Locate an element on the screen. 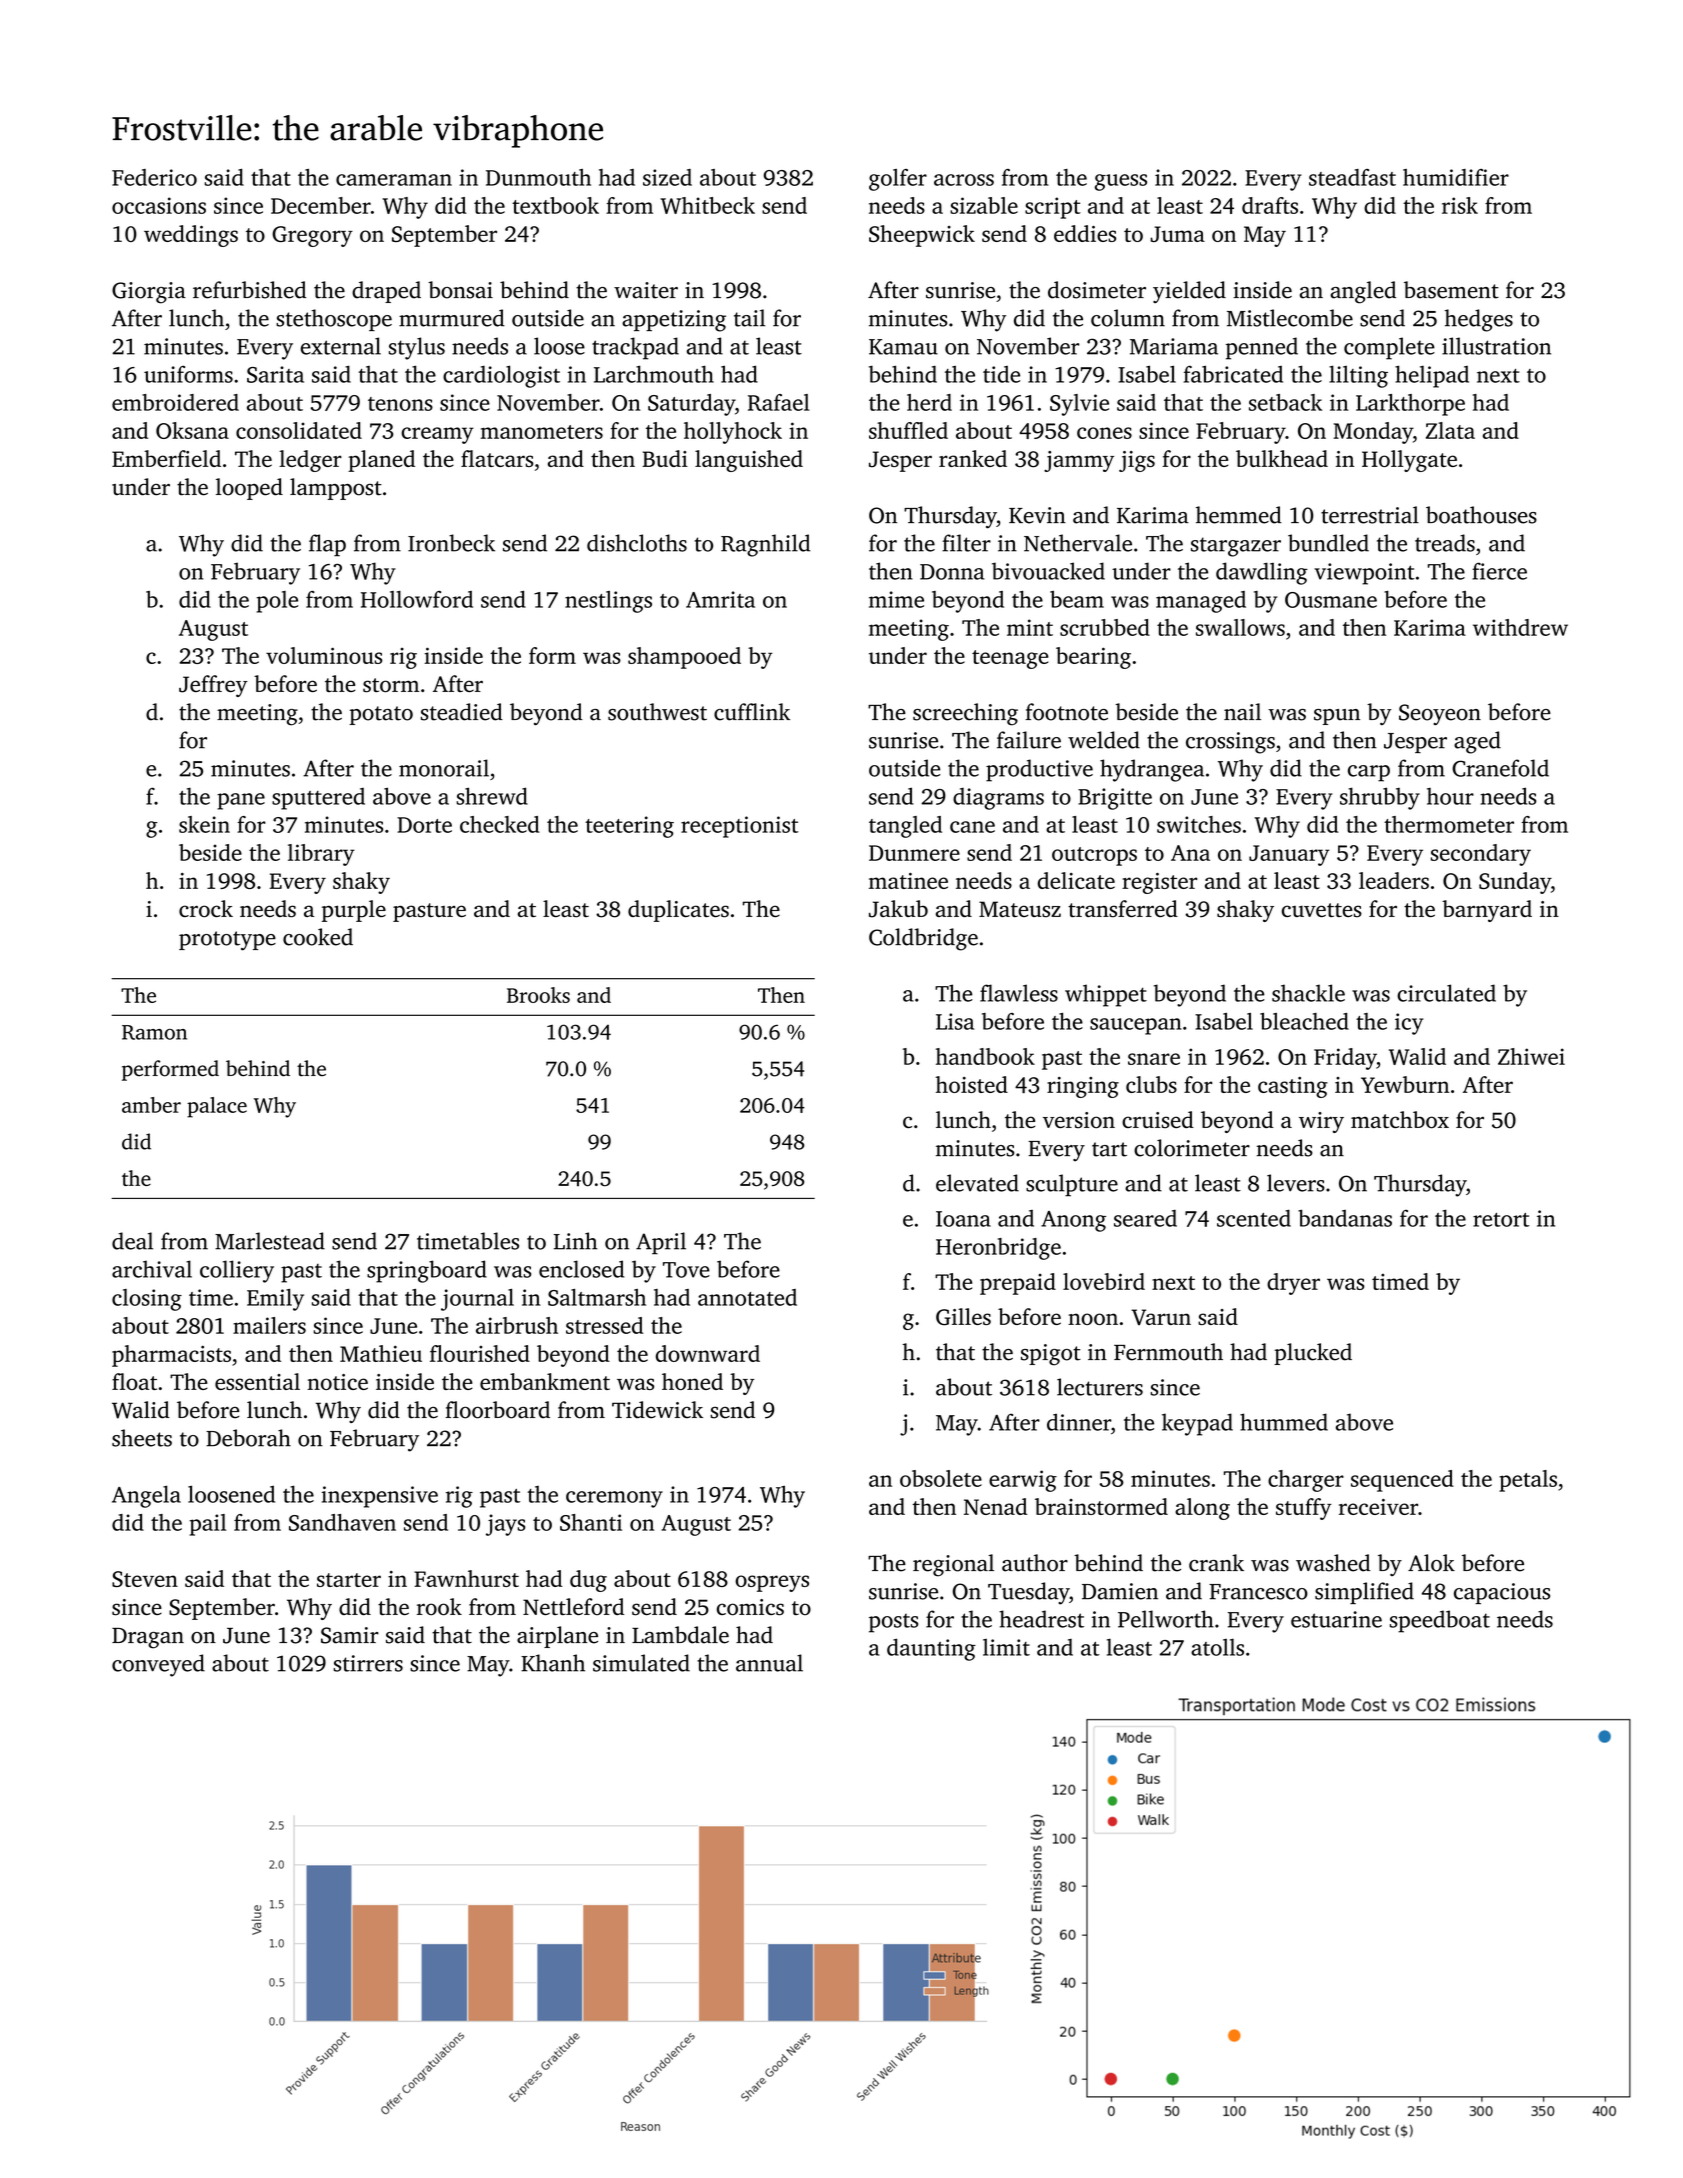 The height and width of the screenshot is (2178, 1683). duplicates is located at coordinates (678, 911).
